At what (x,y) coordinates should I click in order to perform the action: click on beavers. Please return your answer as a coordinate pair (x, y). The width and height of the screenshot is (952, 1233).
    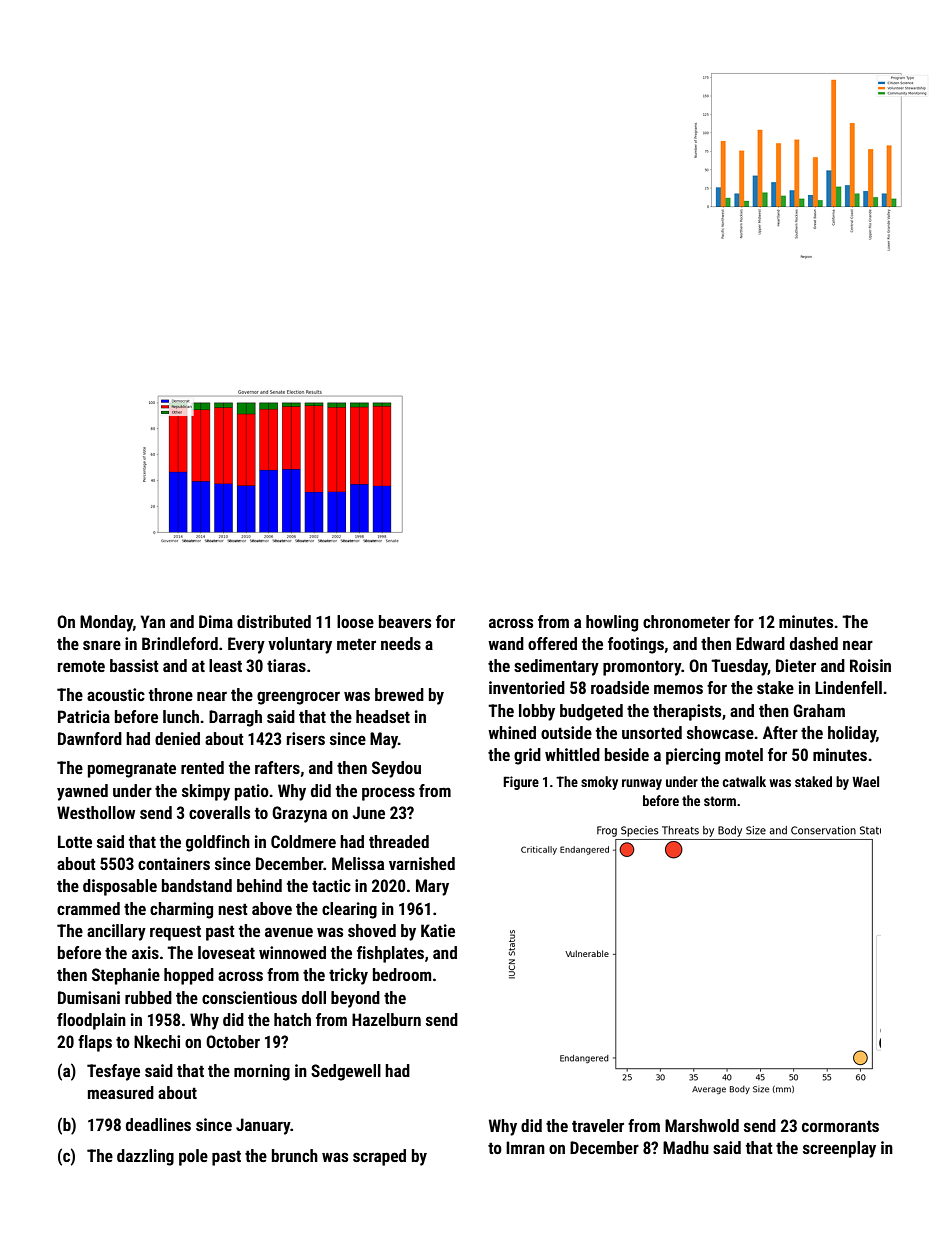
    Looking at the image, I should click on (405, 621).
